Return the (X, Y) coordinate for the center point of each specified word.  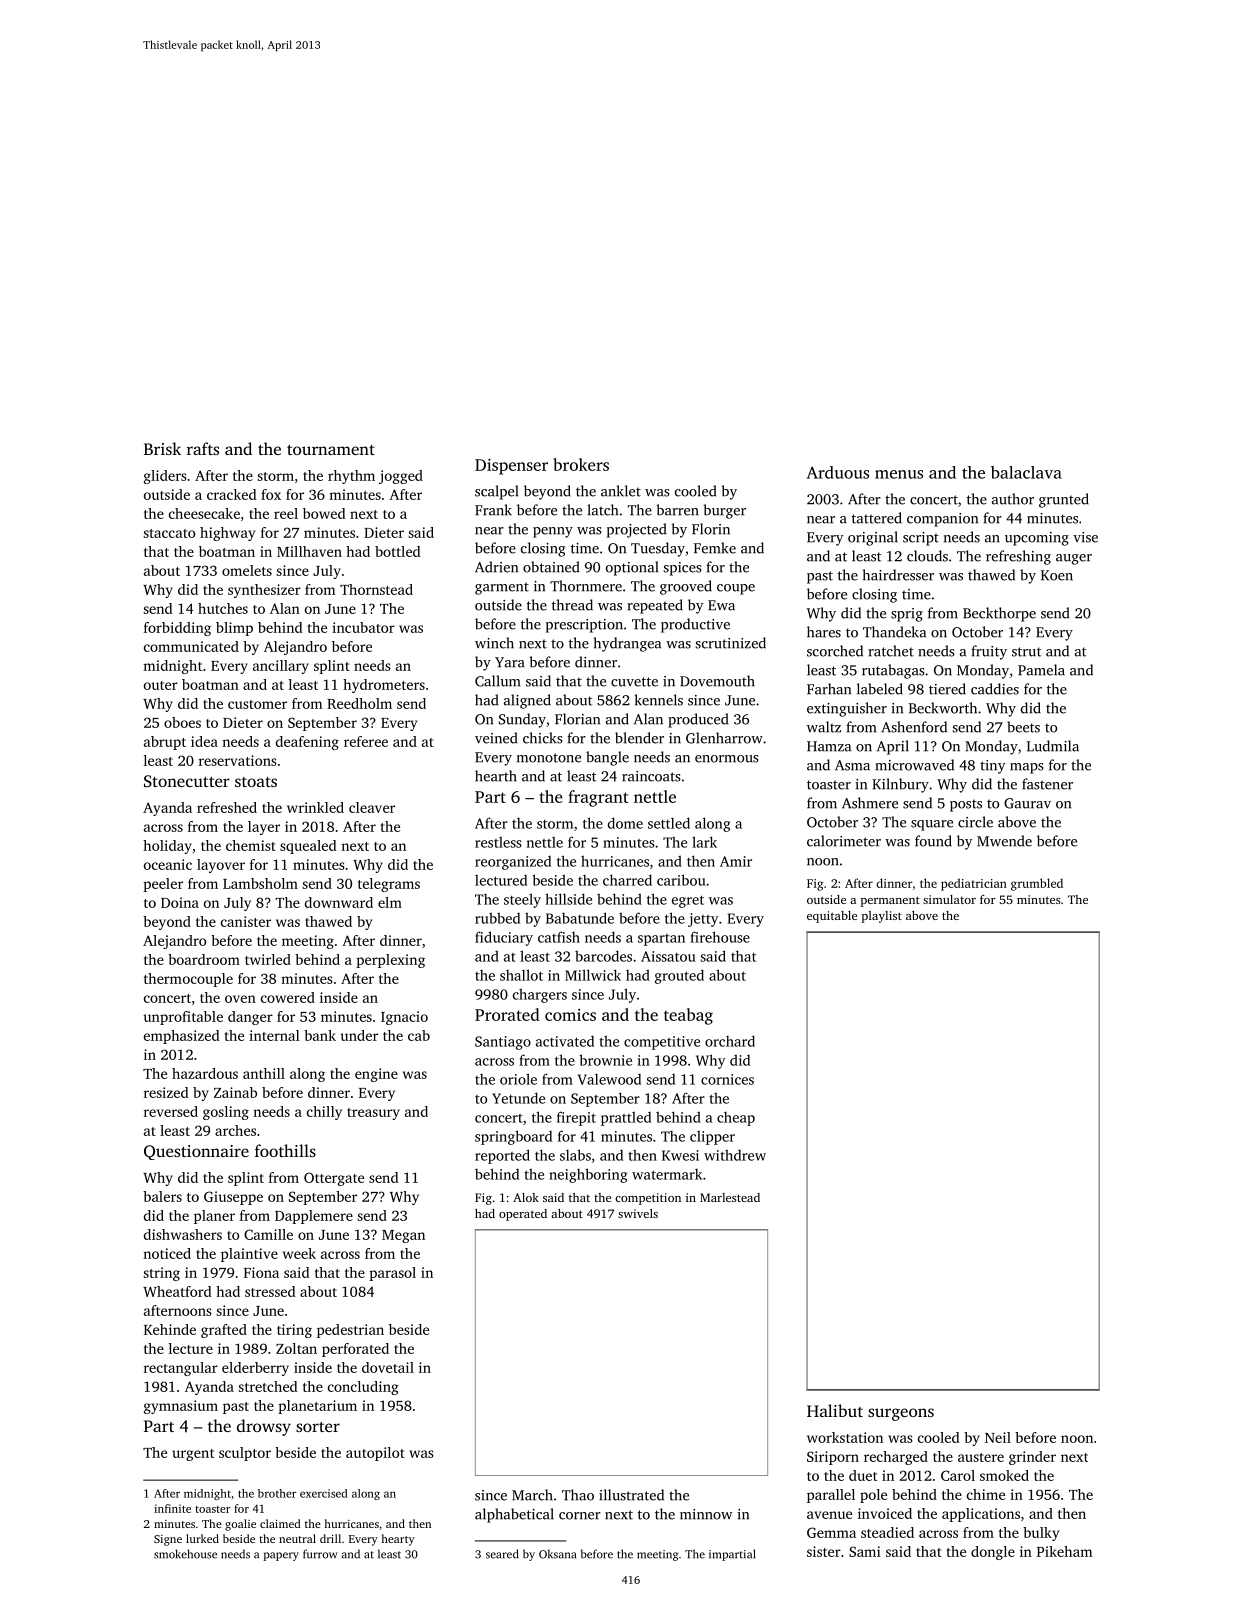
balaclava (1026, 472)
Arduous (838, 472)
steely (522, 900)
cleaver (372, 807)
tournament (331, 450)
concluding (363, 1388)
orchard (730, 1041)
